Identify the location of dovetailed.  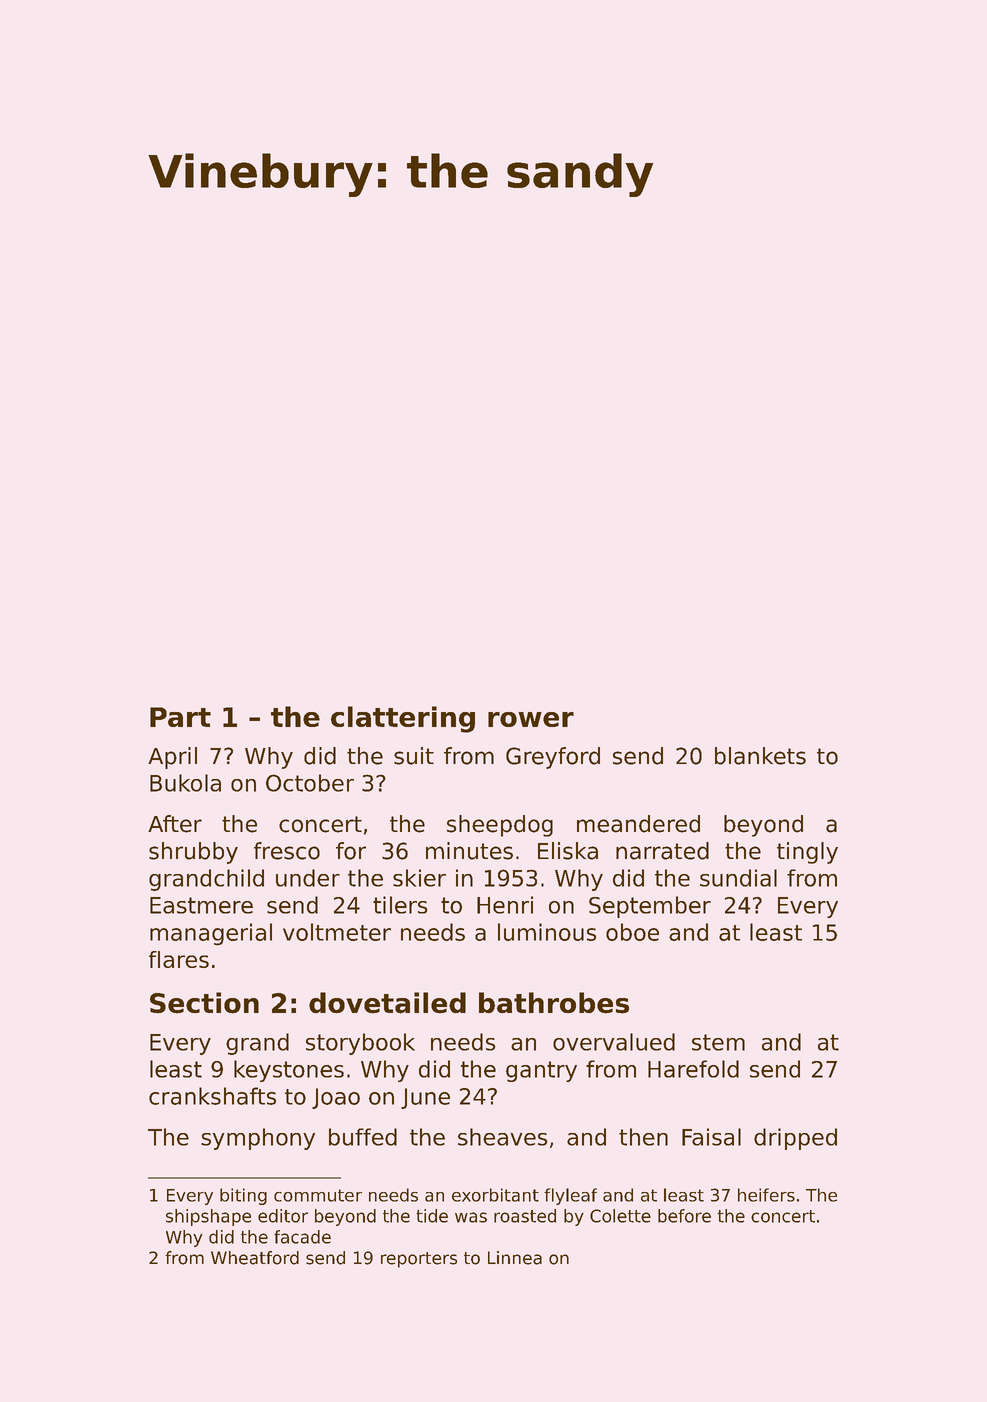
(387, 1003).
